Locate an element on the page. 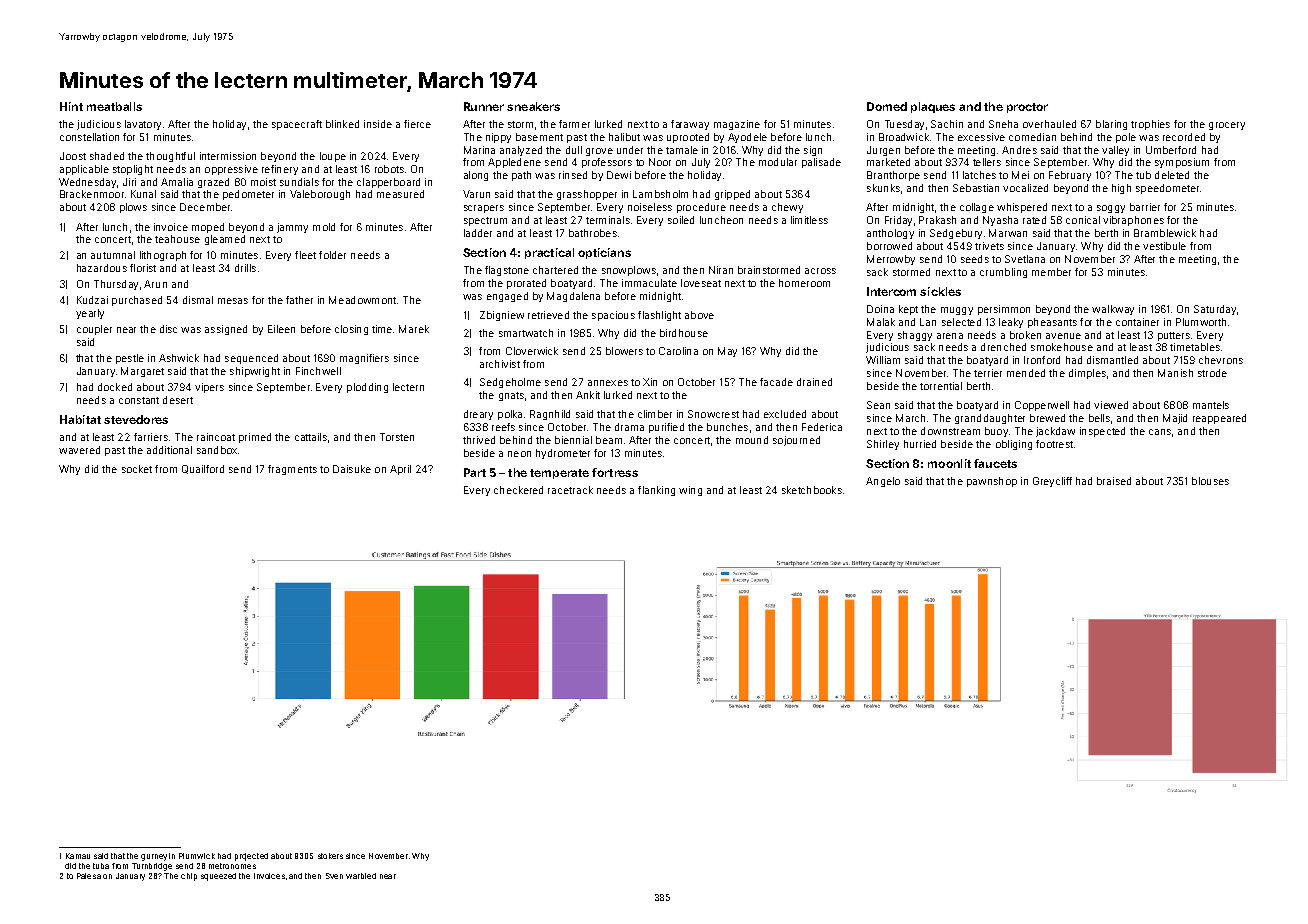  vocalized is located at coordinates (1025, 188).
